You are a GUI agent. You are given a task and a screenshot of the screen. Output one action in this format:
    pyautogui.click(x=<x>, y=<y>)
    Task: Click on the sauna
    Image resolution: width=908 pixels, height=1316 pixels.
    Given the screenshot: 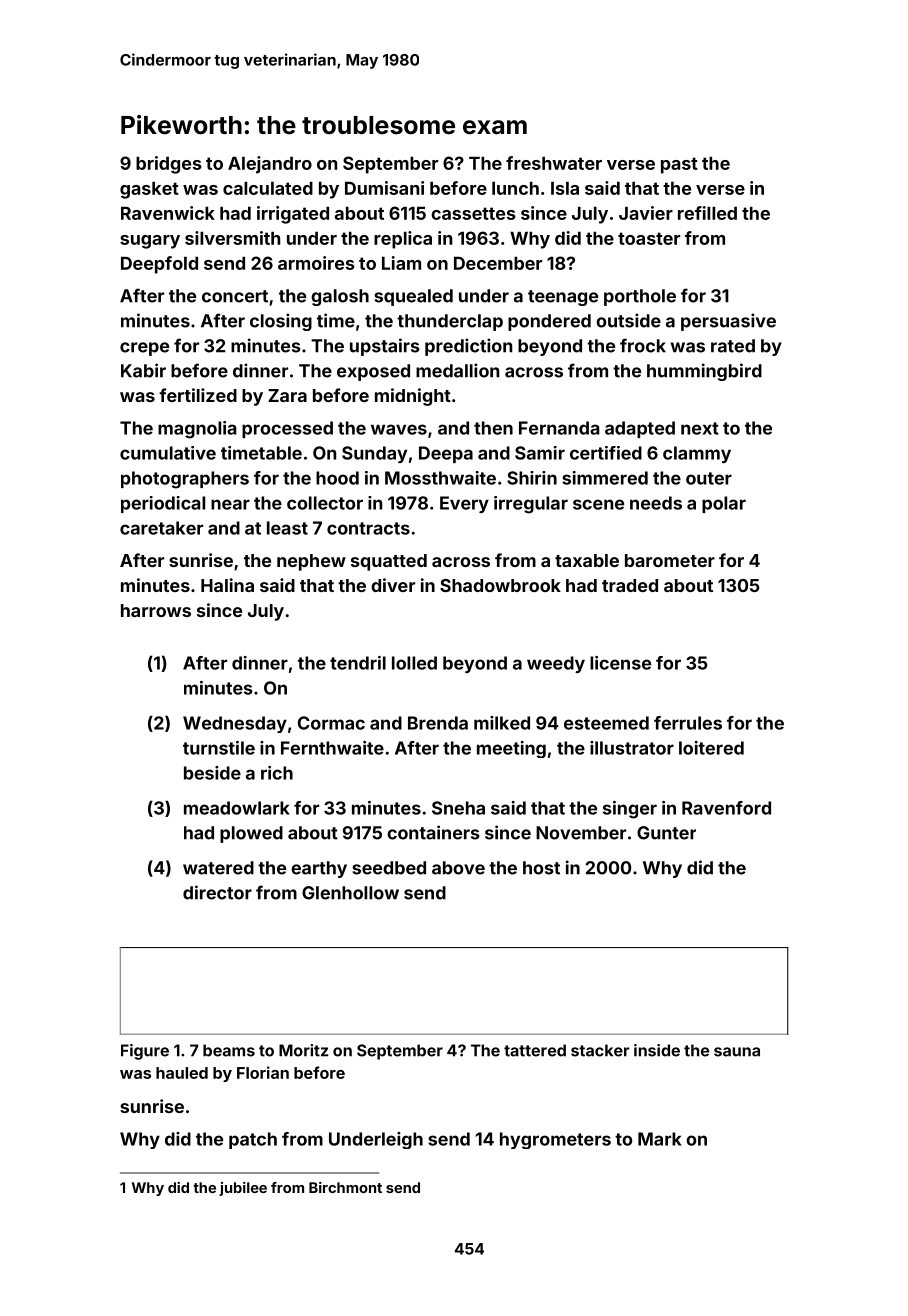 What is the action you would take?
    pyautogui.click(x=737, y=1052)
